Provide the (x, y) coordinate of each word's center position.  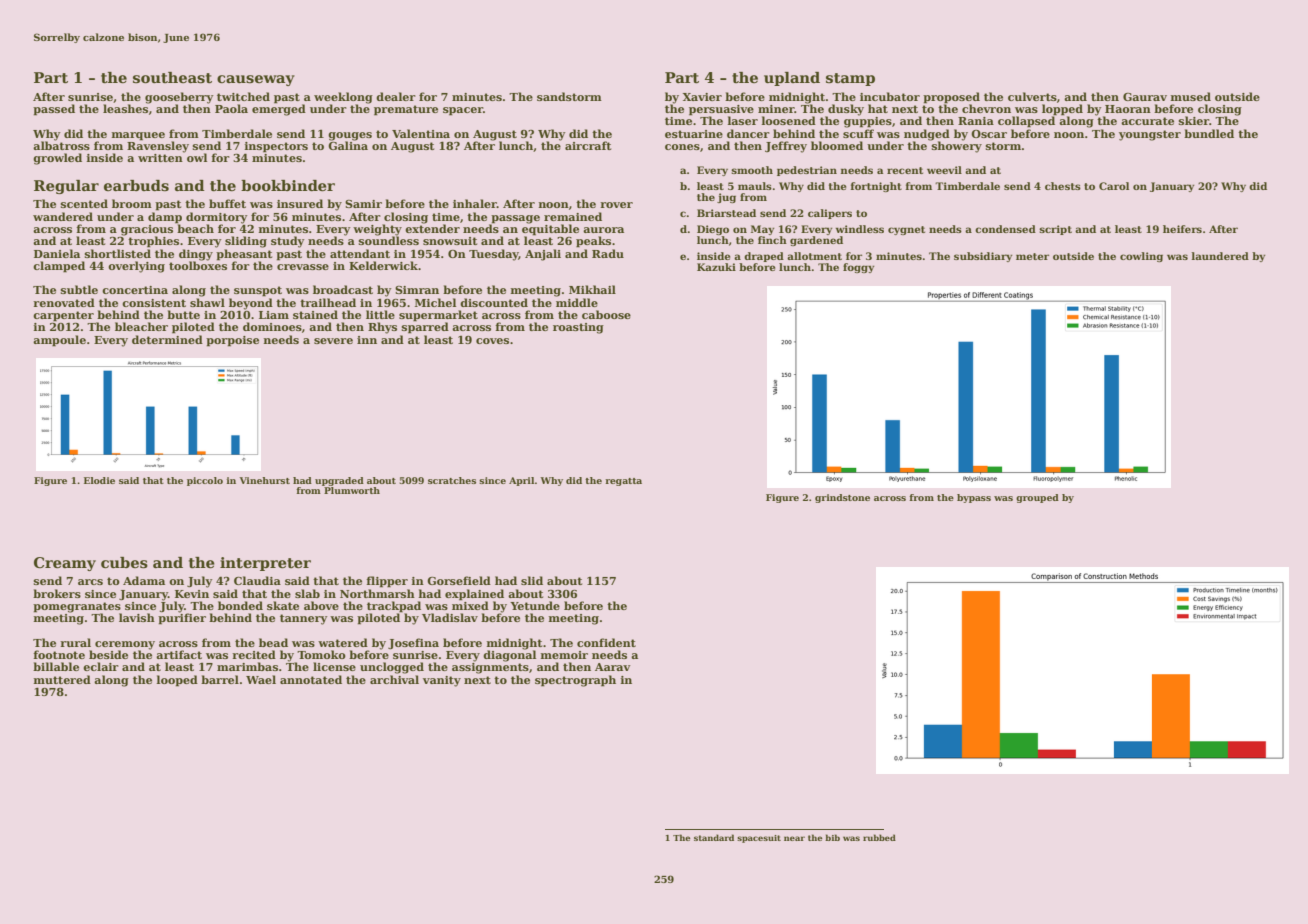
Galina (348, 145)
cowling (1141, 257)
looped (177, 681)
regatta (623, 482)
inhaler (475, 203)
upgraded (339, 481)
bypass (974, 498)
